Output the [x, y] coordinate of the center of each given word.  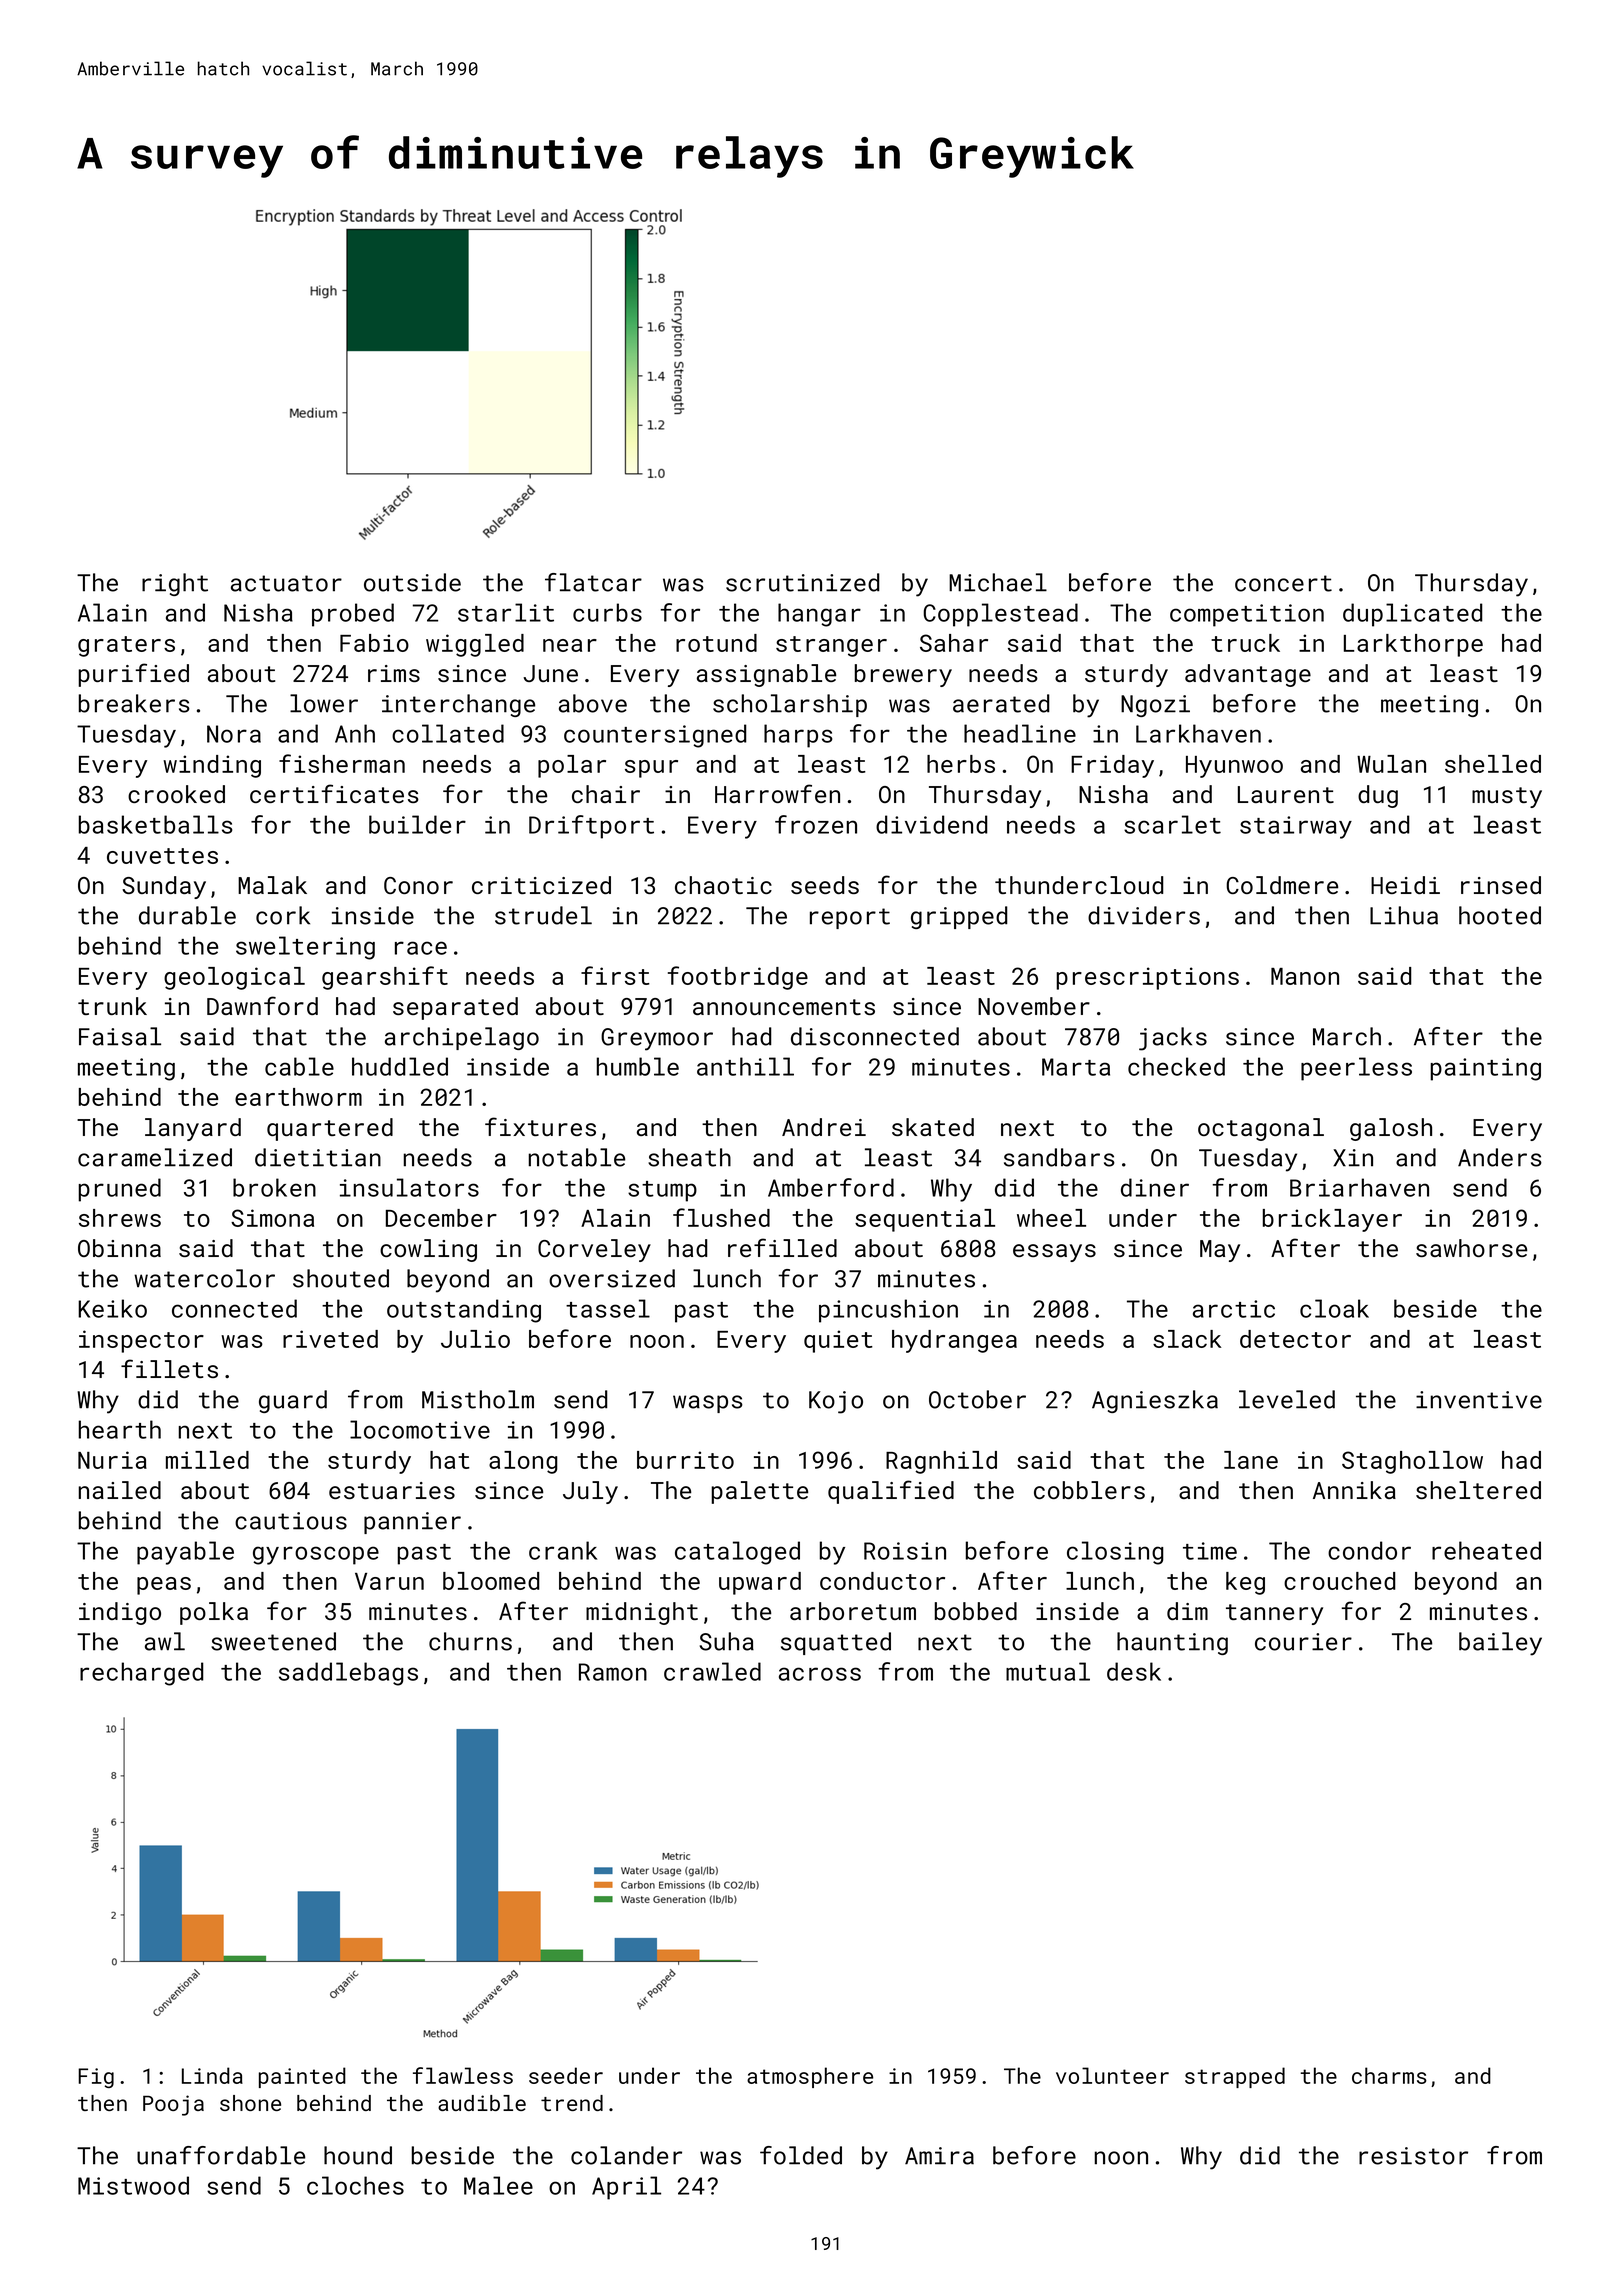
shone [250, 2103]
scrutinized [803, 582]
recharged [142, 1674]
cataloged [737, 1553]
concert [1283, 583]
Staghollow [1412, 1462]
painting [1485, 1069]
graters [126, 646]
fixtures [540, 1126]
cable [299, 1066]
